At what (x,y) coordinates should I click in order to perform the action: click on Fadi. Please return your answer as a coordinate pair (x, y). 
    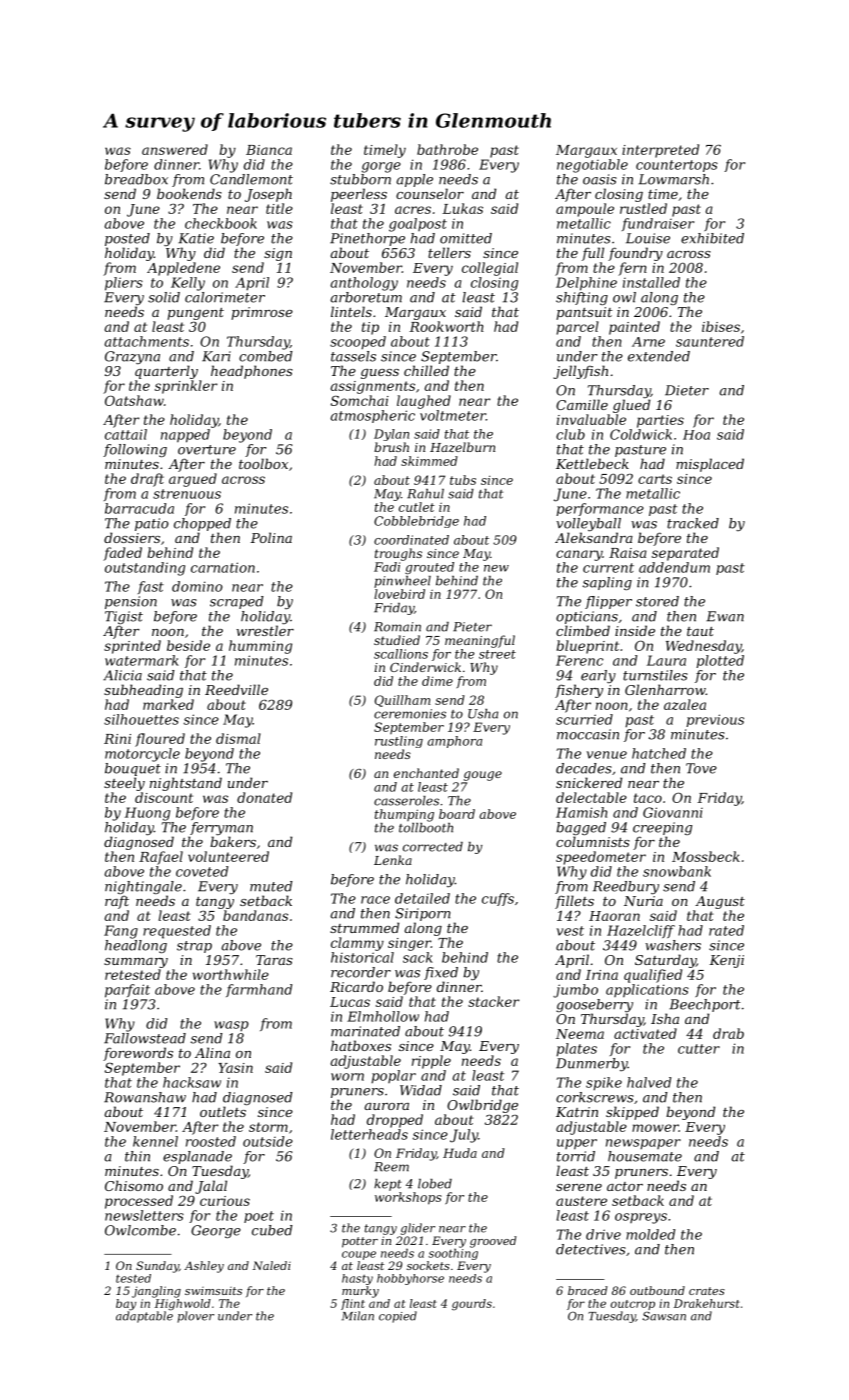
    Looking at the image, I should click on (387, 567).
